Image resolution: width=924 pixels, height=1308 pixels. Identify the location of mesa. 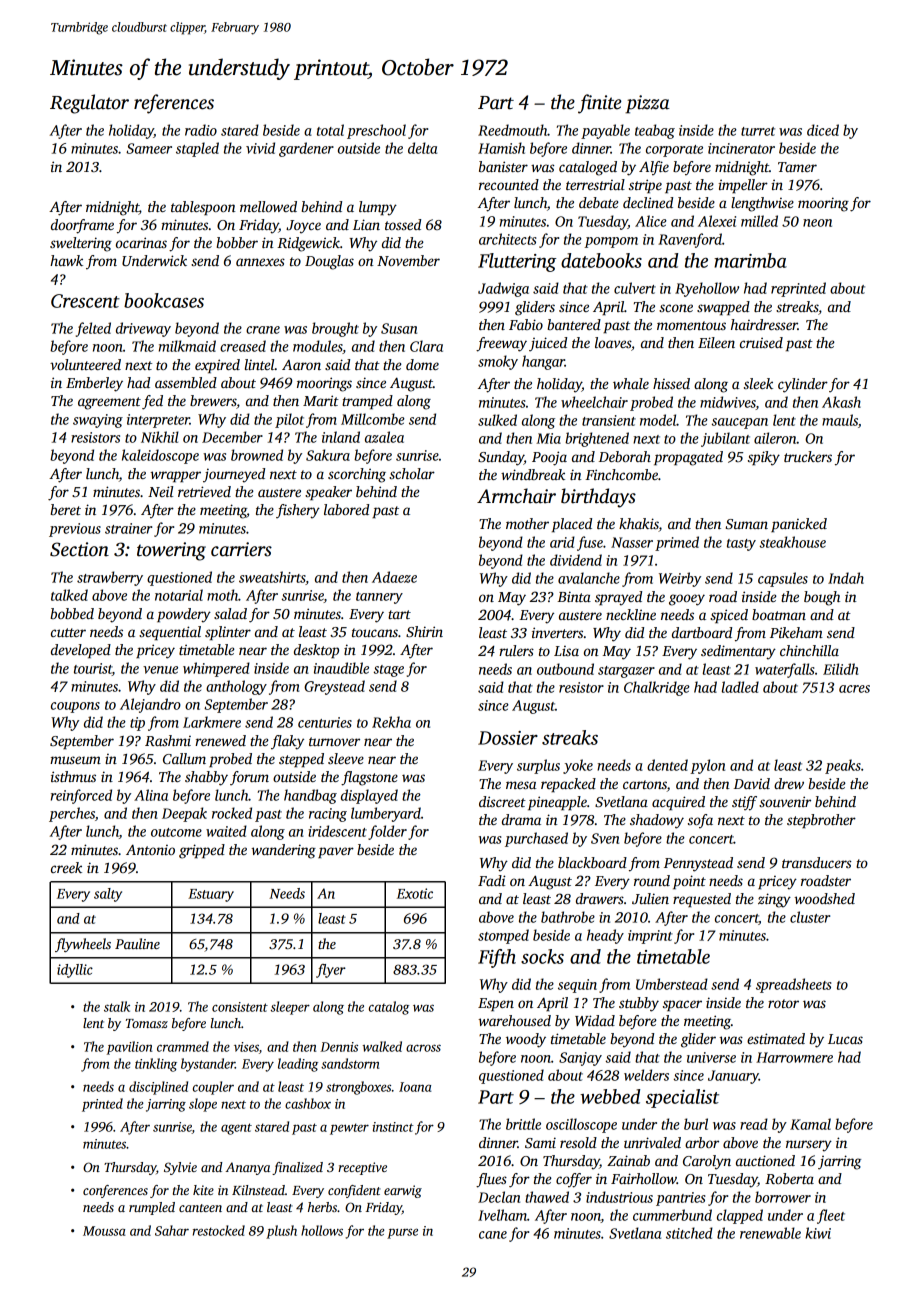
(521, 785).
